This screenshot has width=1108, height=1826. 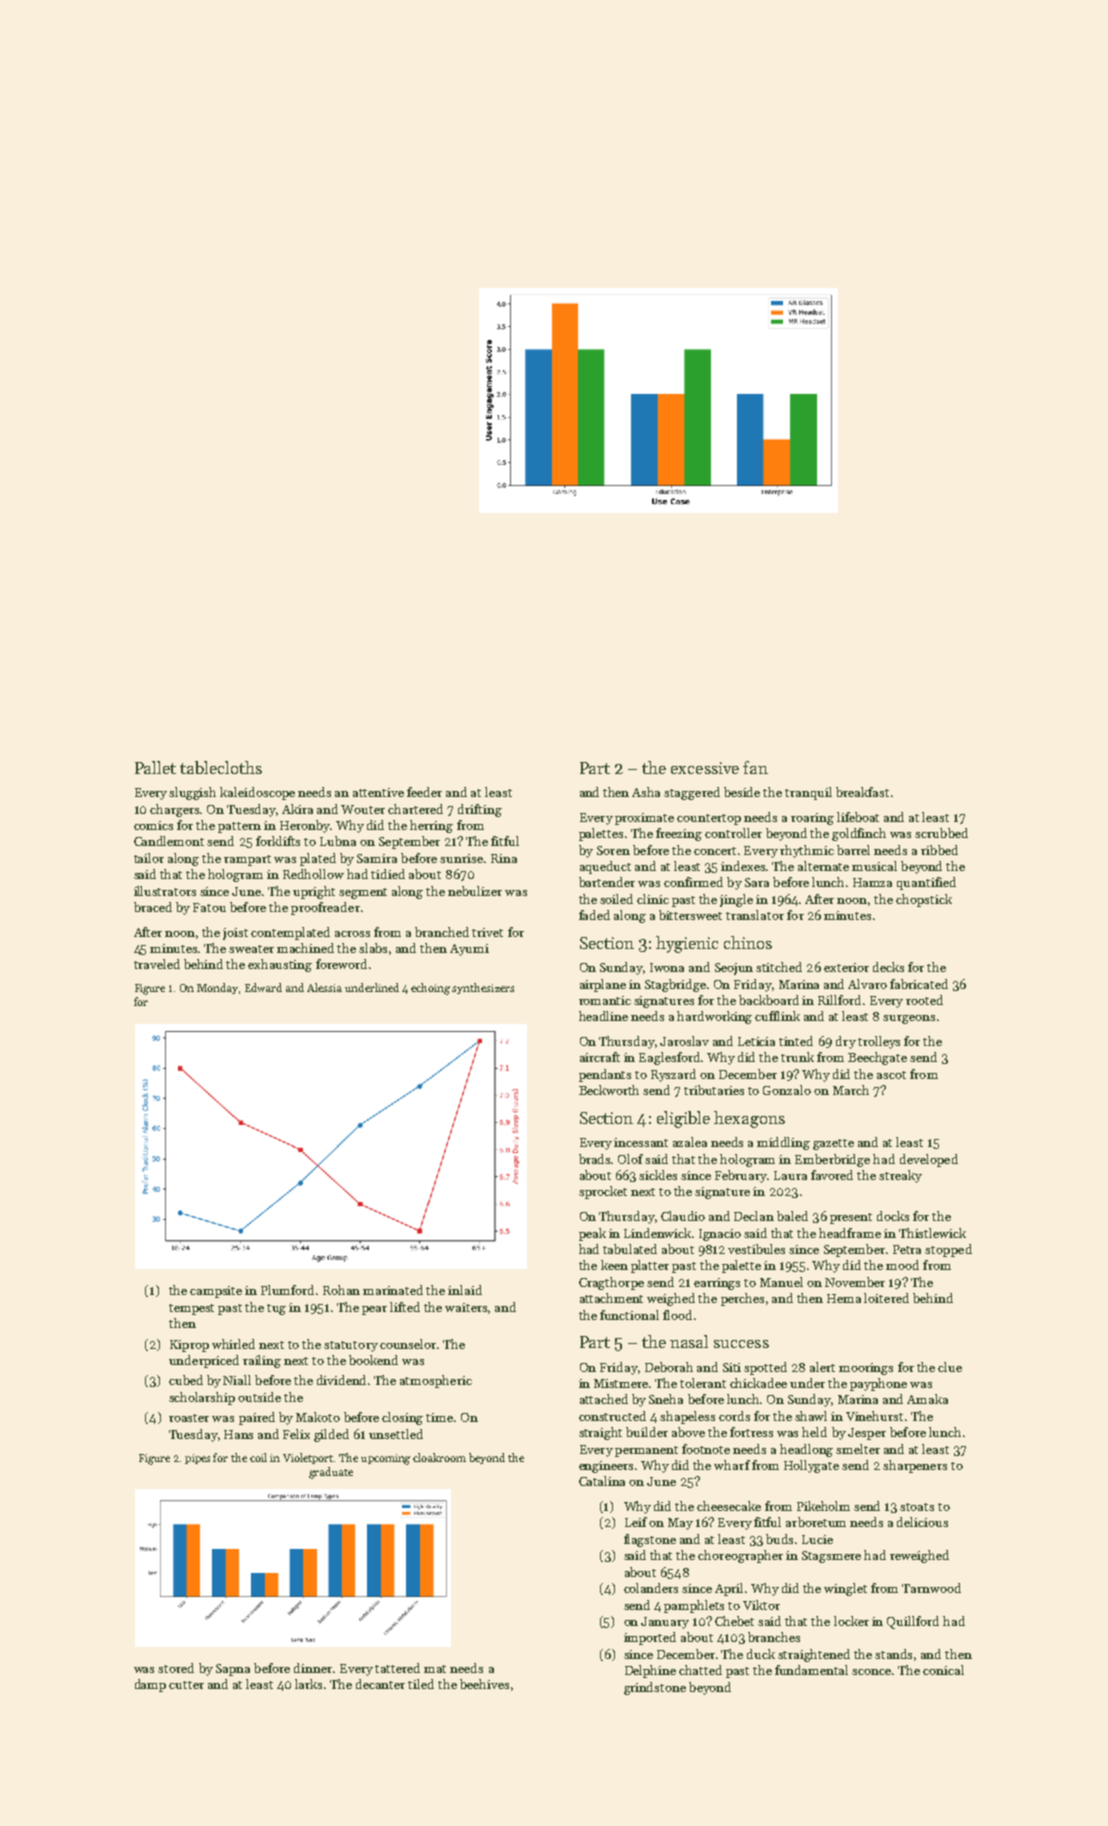 I want to click on flagstone, so click(x=650, y=1540).
